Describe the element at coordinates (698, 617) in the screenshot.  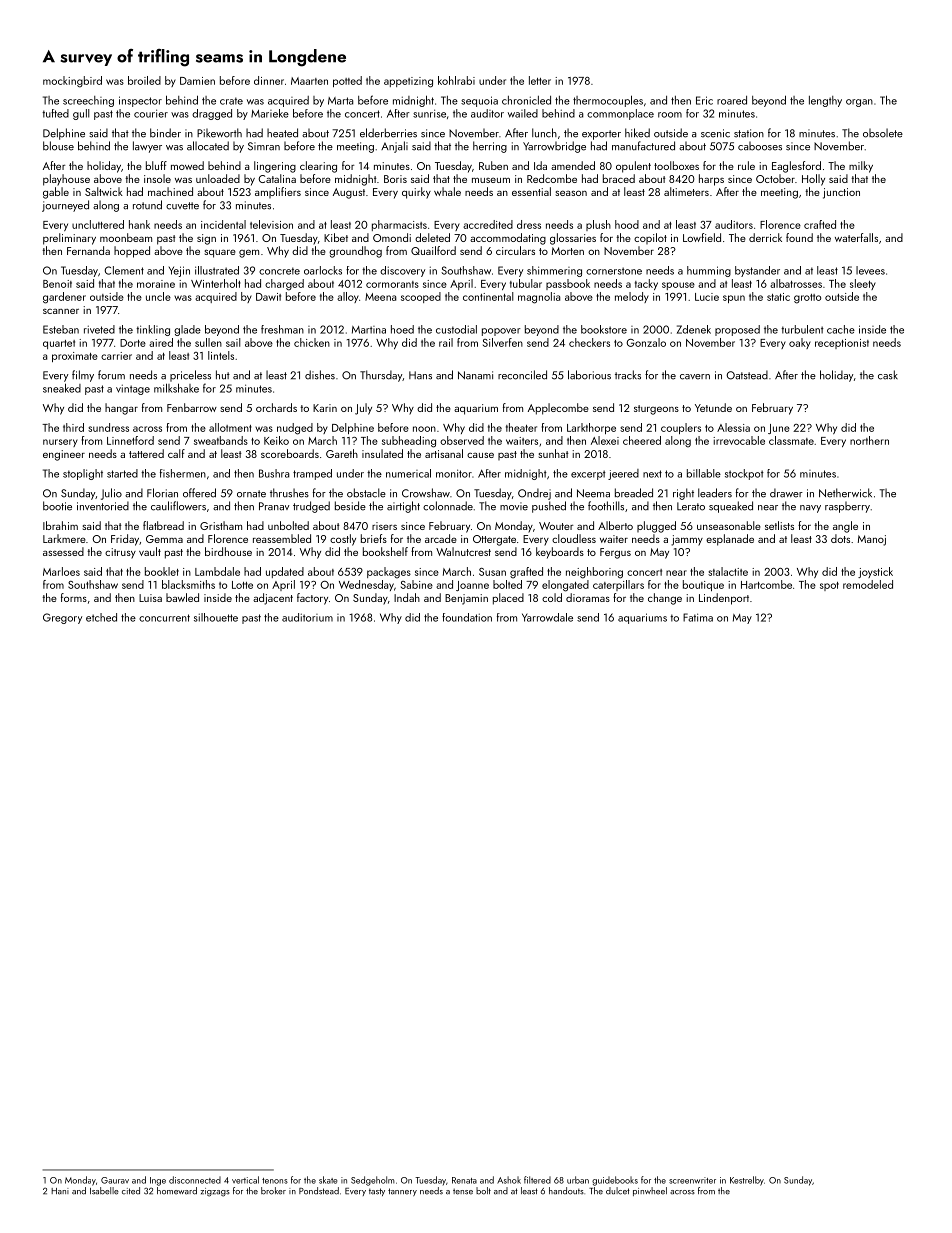
I see `Fatima` at that location.
